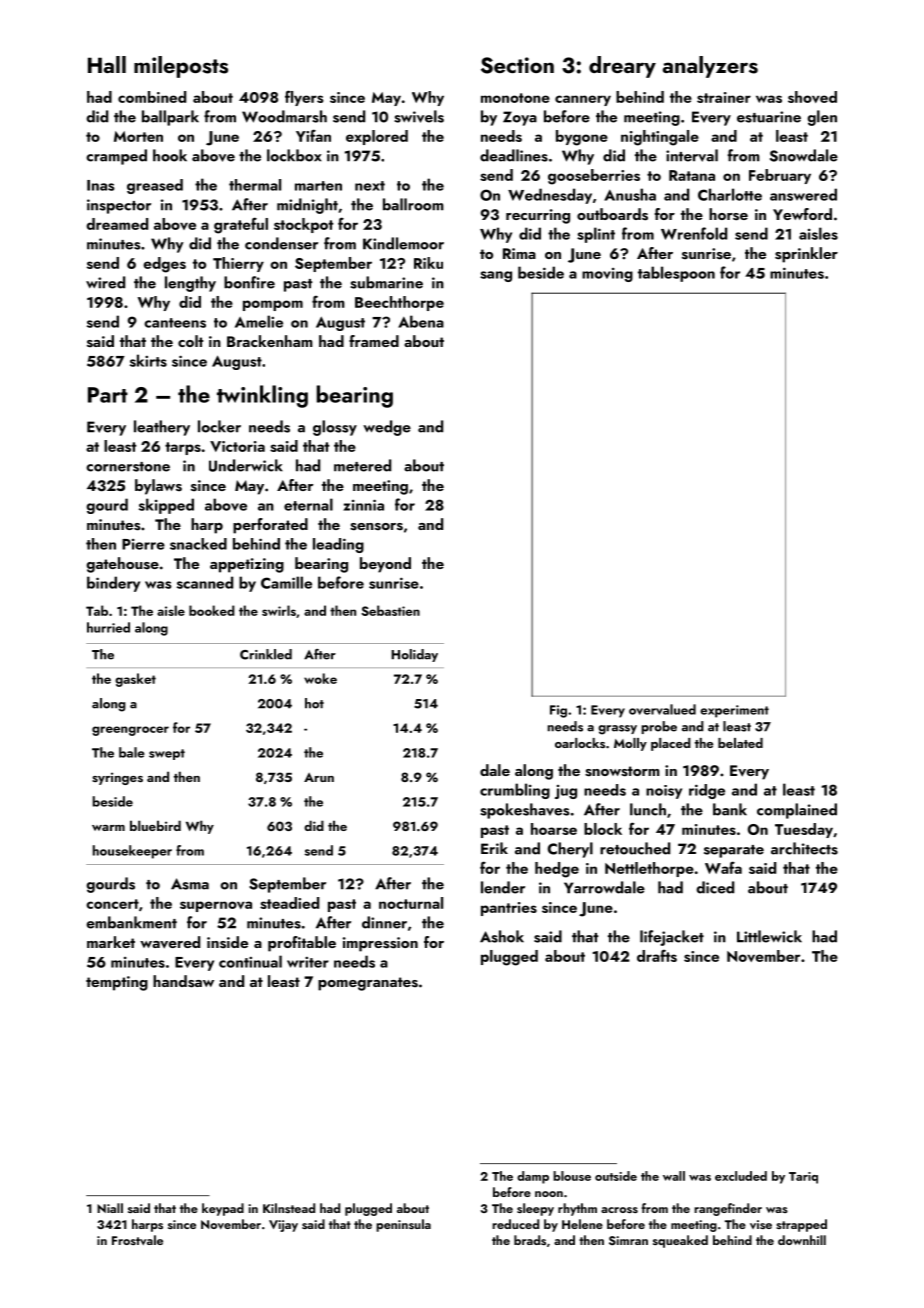 Image resolution: width=924 pixels, height=1308 pixels. I want to click on downhill, so click(802, 1240).
